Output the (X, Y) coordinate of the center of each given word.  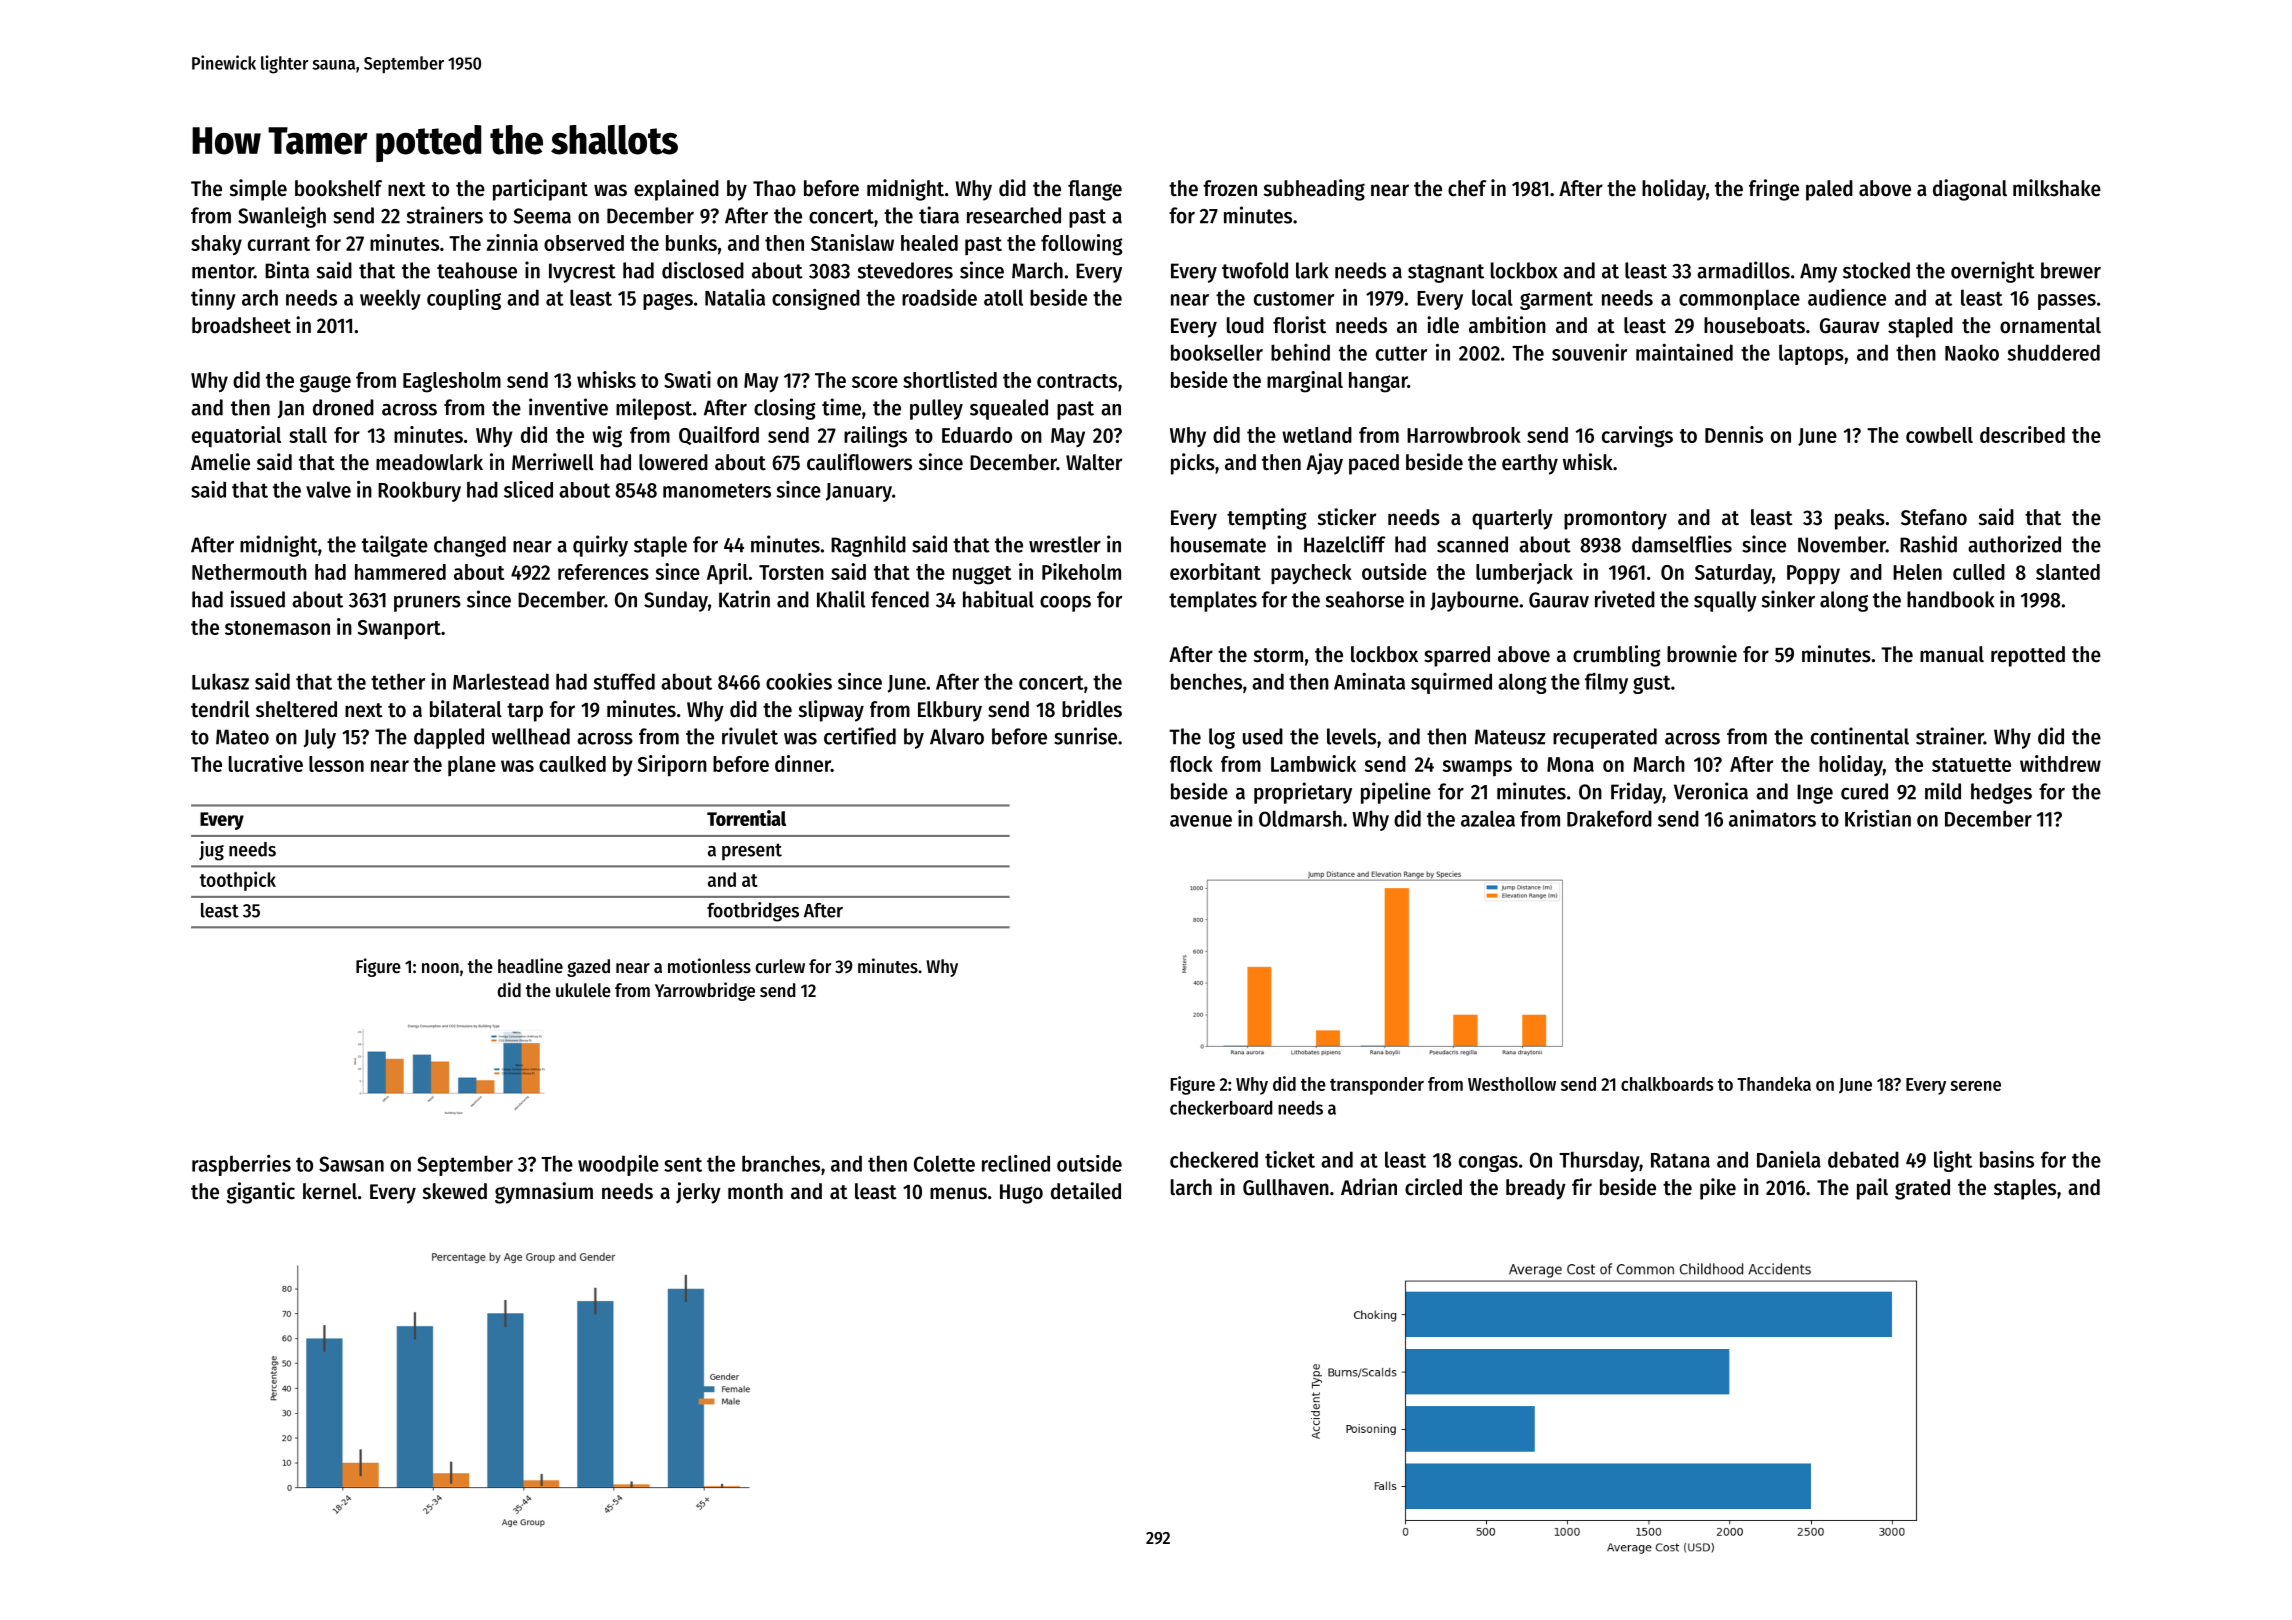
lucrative (266, 763)
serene (1975, 1086)
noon (440, 968)
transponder (1377, 1086)
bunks (691, 243)
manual (1952, 654)
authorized (2014, 544)
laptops (1811, 354)
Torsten (791, 572)
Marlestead (501, 681)
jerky (698, 1193)
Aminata (1369, 681)
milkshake (2057, 188)
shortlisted (950, 379)
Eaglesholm (452, 382)
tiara (939, 215)
